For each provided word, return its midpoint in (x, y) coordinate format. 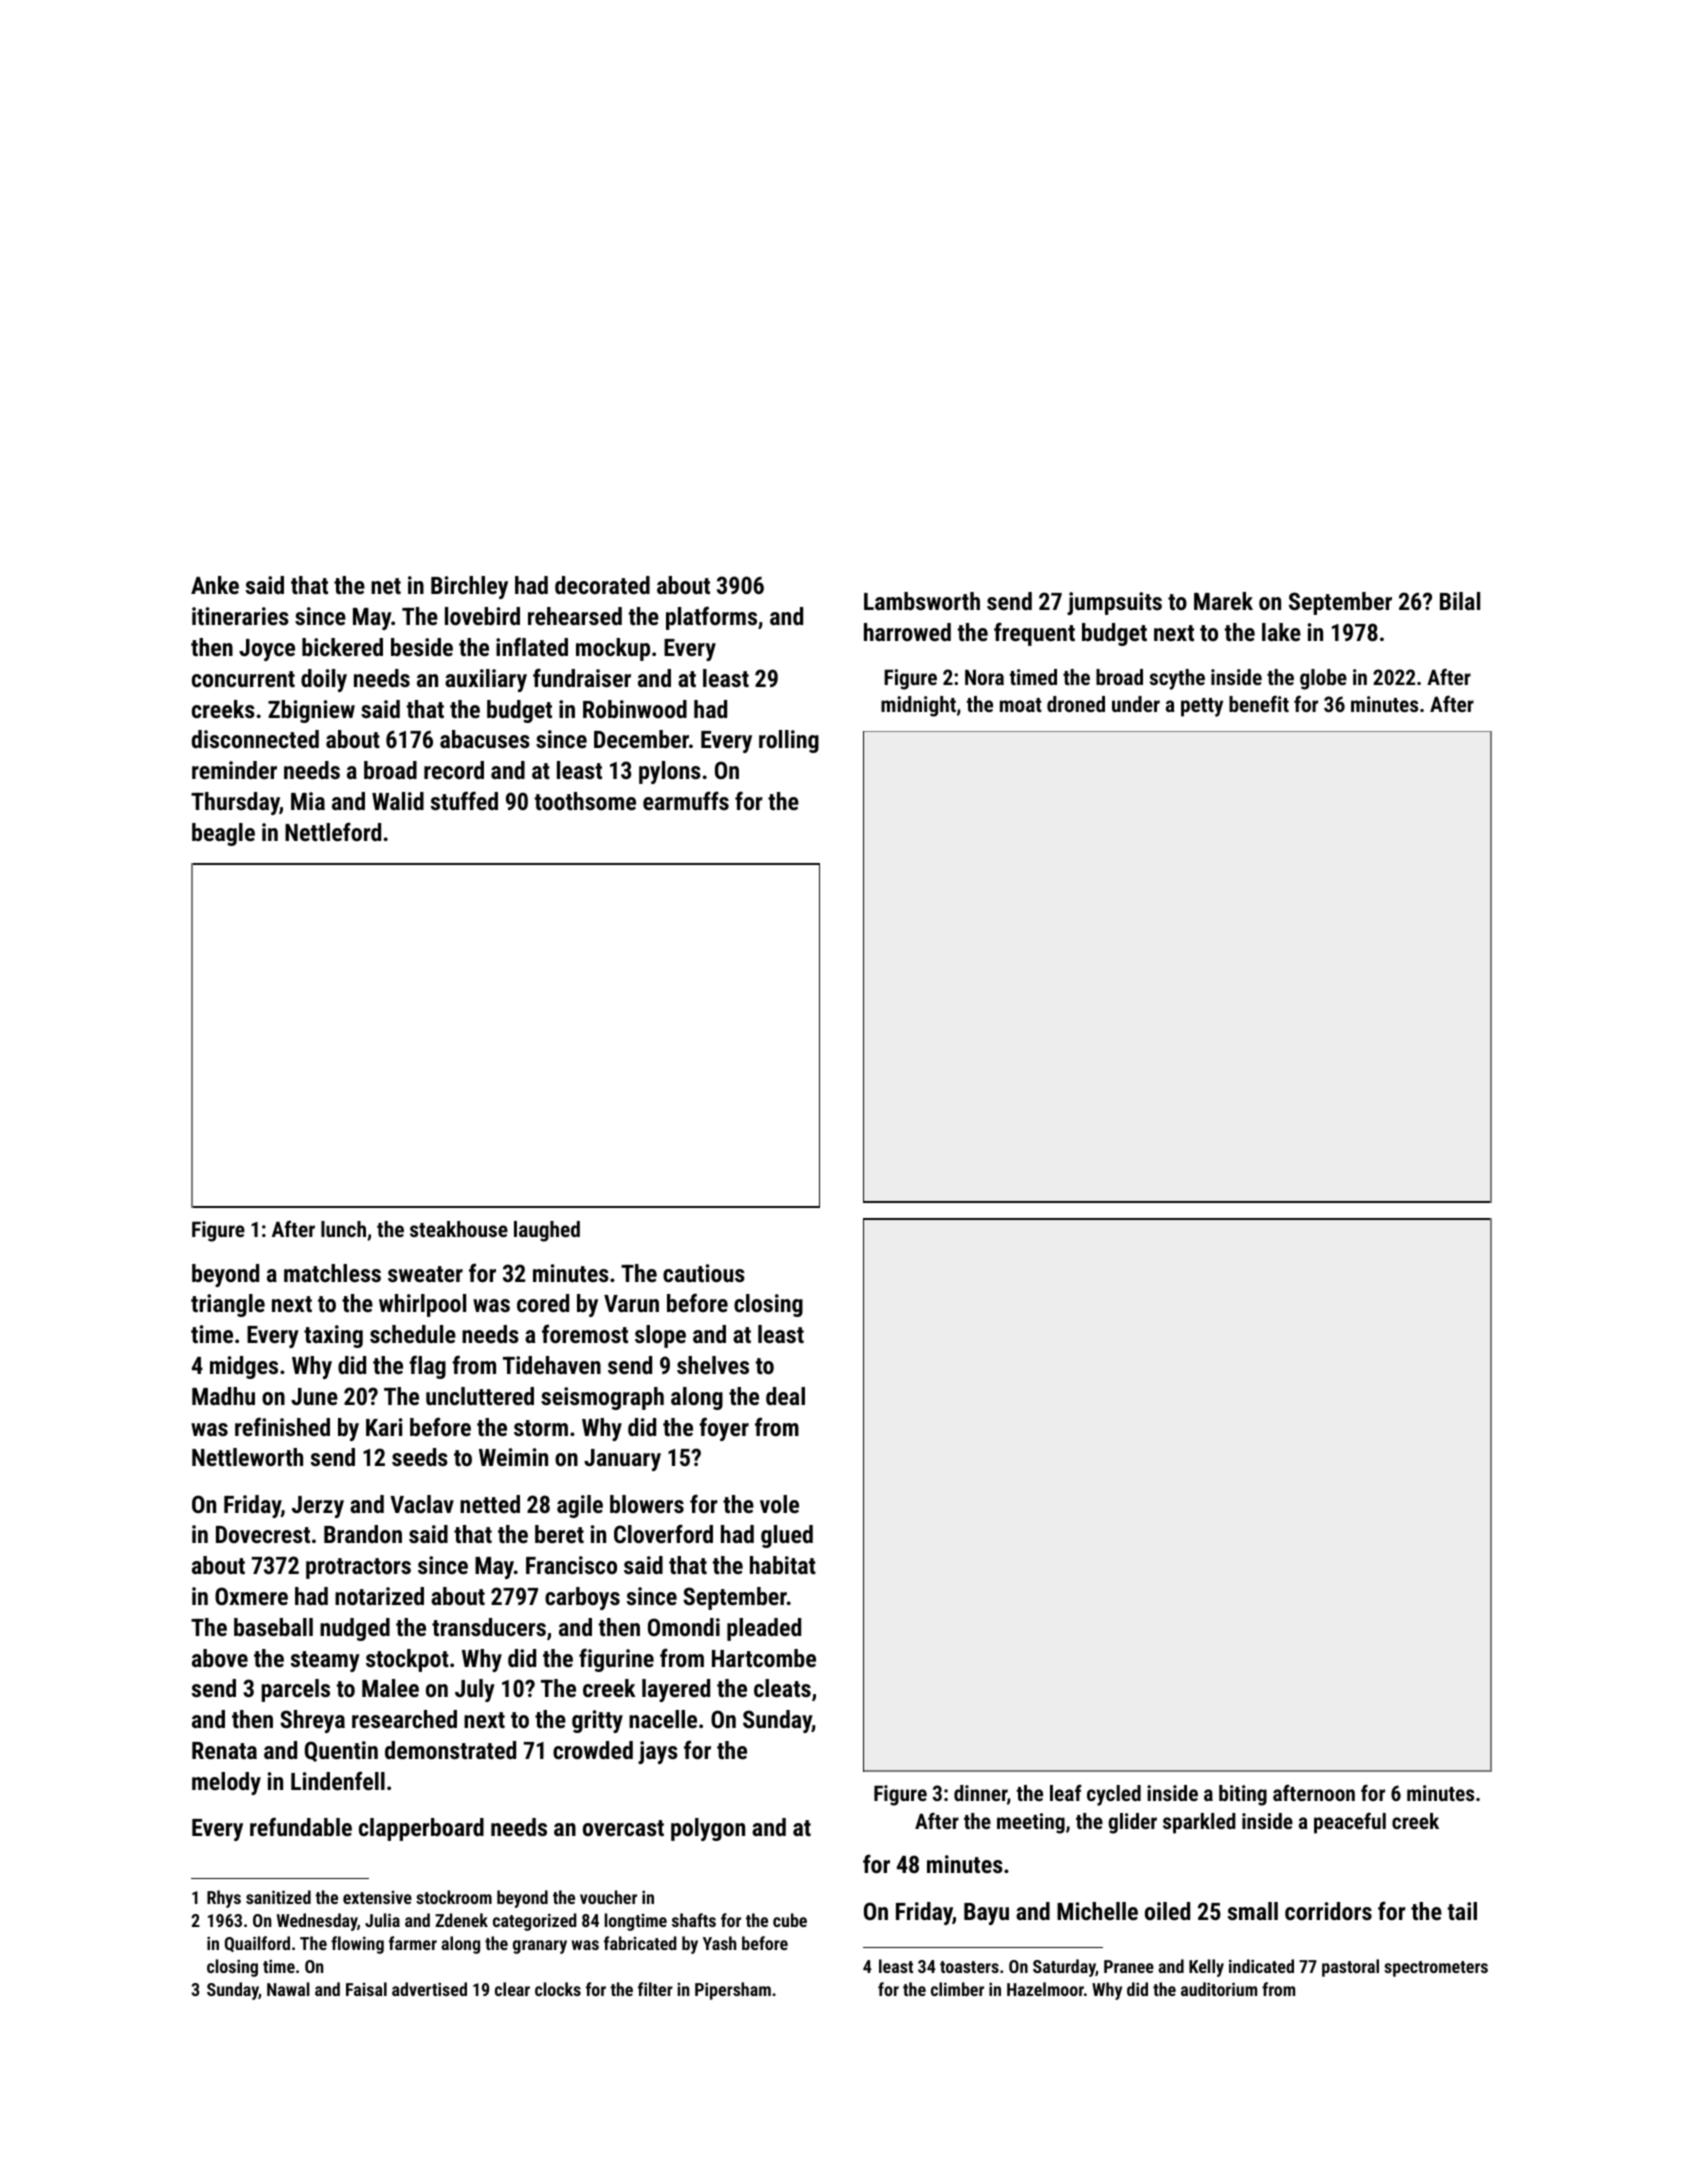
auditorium (1219, 1989)
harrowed (907, 632)
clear (512, 1989)
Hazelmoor (1045, 1989)
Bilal (1460, 601)
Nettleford (333, 831)
